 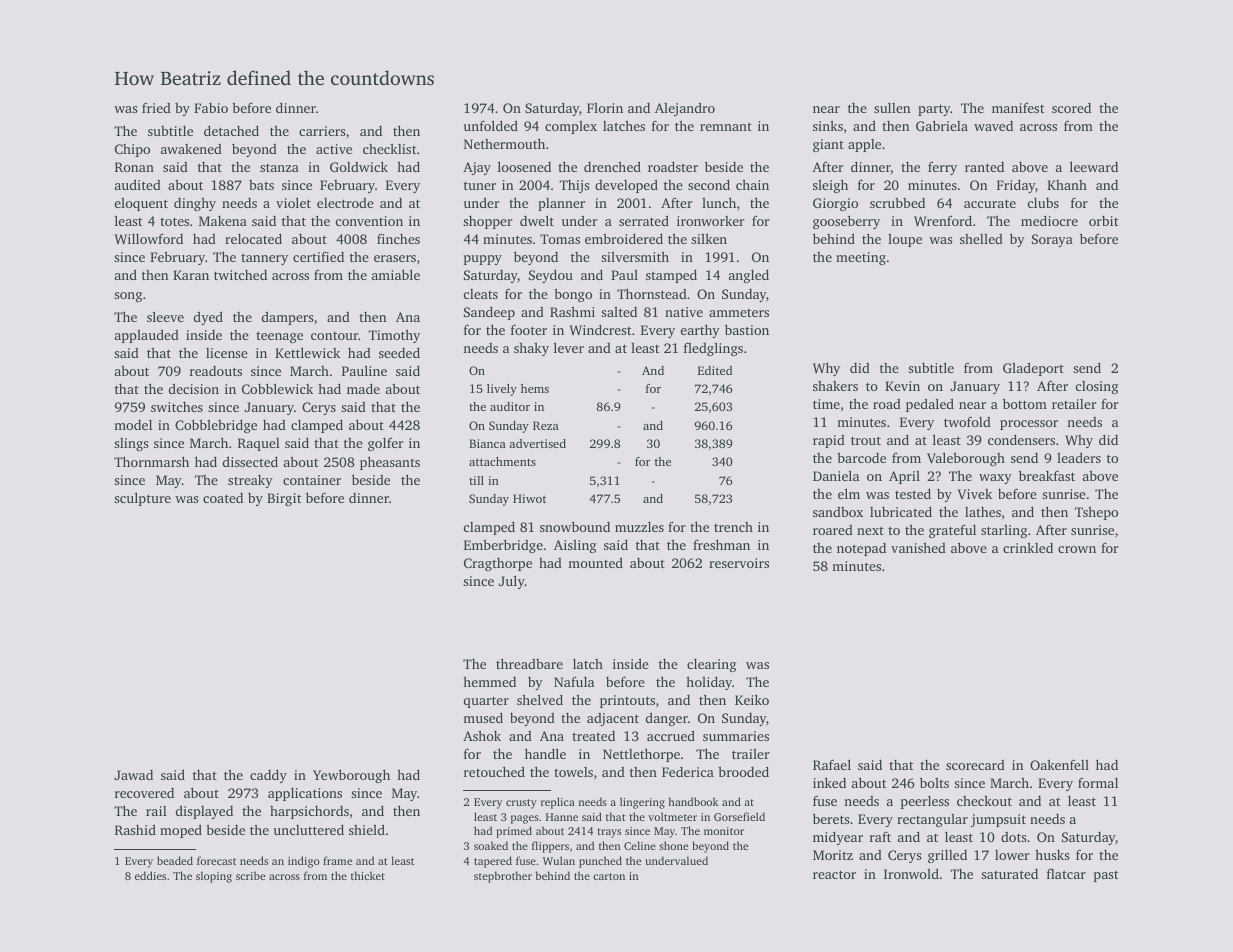 I want to click on hemmed, so click(x=489, y=682).
